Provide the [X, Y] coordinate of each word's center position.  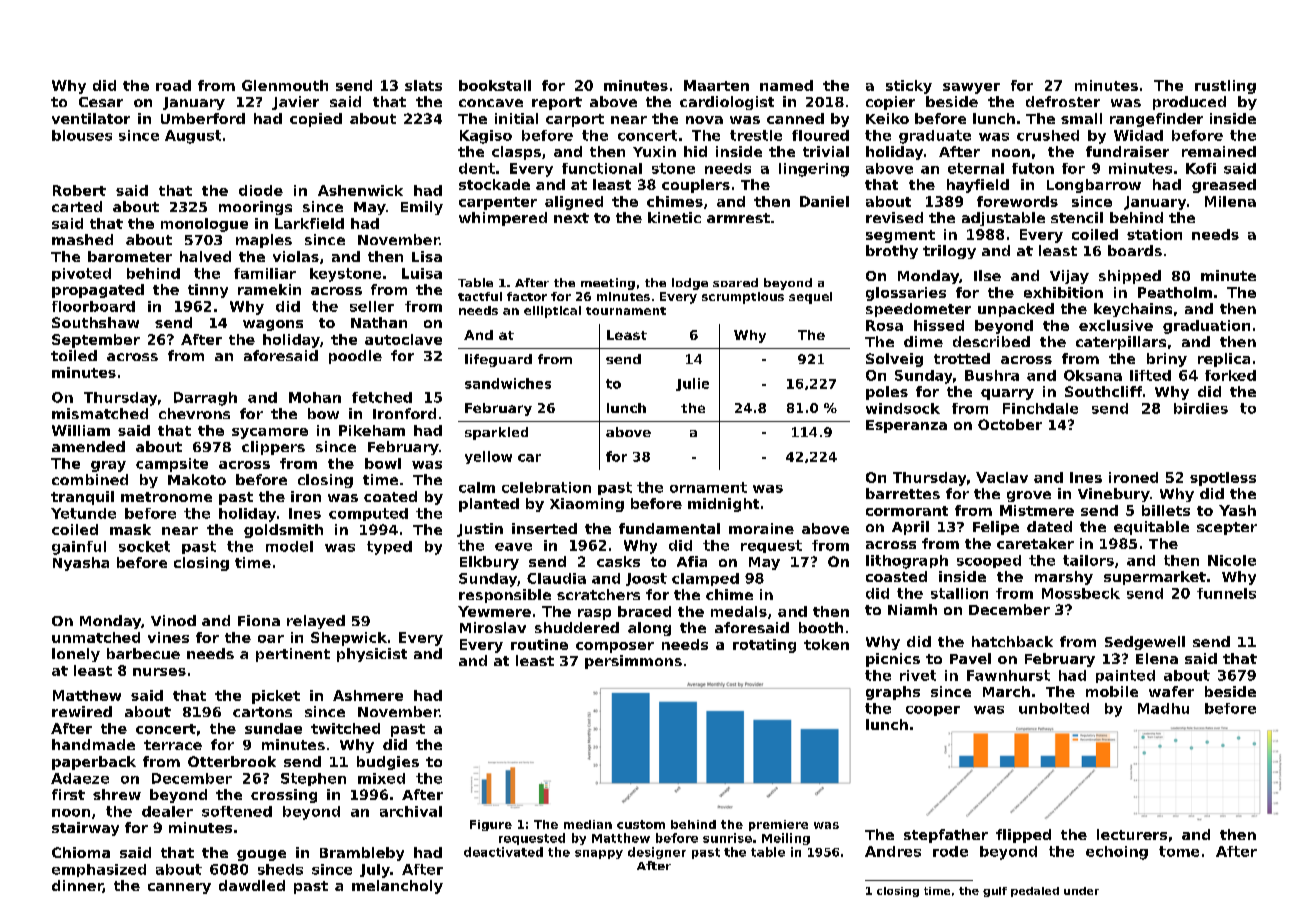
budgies [388, 763]
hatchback [1012, 641]
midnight [723, 505]
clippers [273, 448]
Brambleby [362, 854]
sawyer [971, 88]
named [786, 85]
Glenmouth [285, 85]
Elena [1157, 658]
